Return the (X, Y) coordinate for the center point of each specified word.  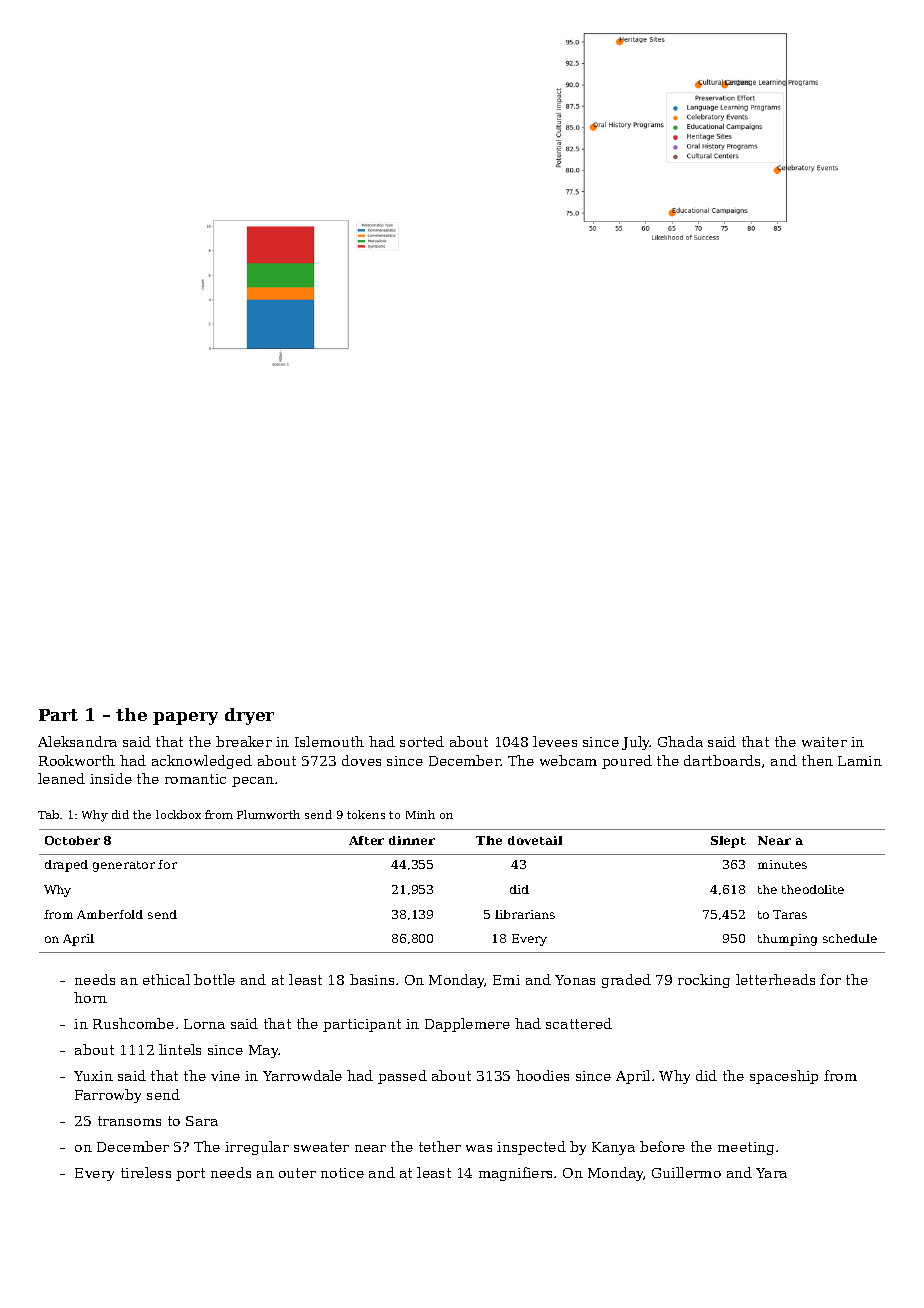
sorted (422, 741)
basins (372, 979)
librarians (525, 914)
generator (124, 866)
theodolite (813, 889)
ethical (166, 979)
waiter (824, 742)
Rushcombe (133, 1023)
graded (626, 981)
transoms (129, 1121)
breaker (244, 741)
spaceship (784, 1077)
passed (402, 1077)
